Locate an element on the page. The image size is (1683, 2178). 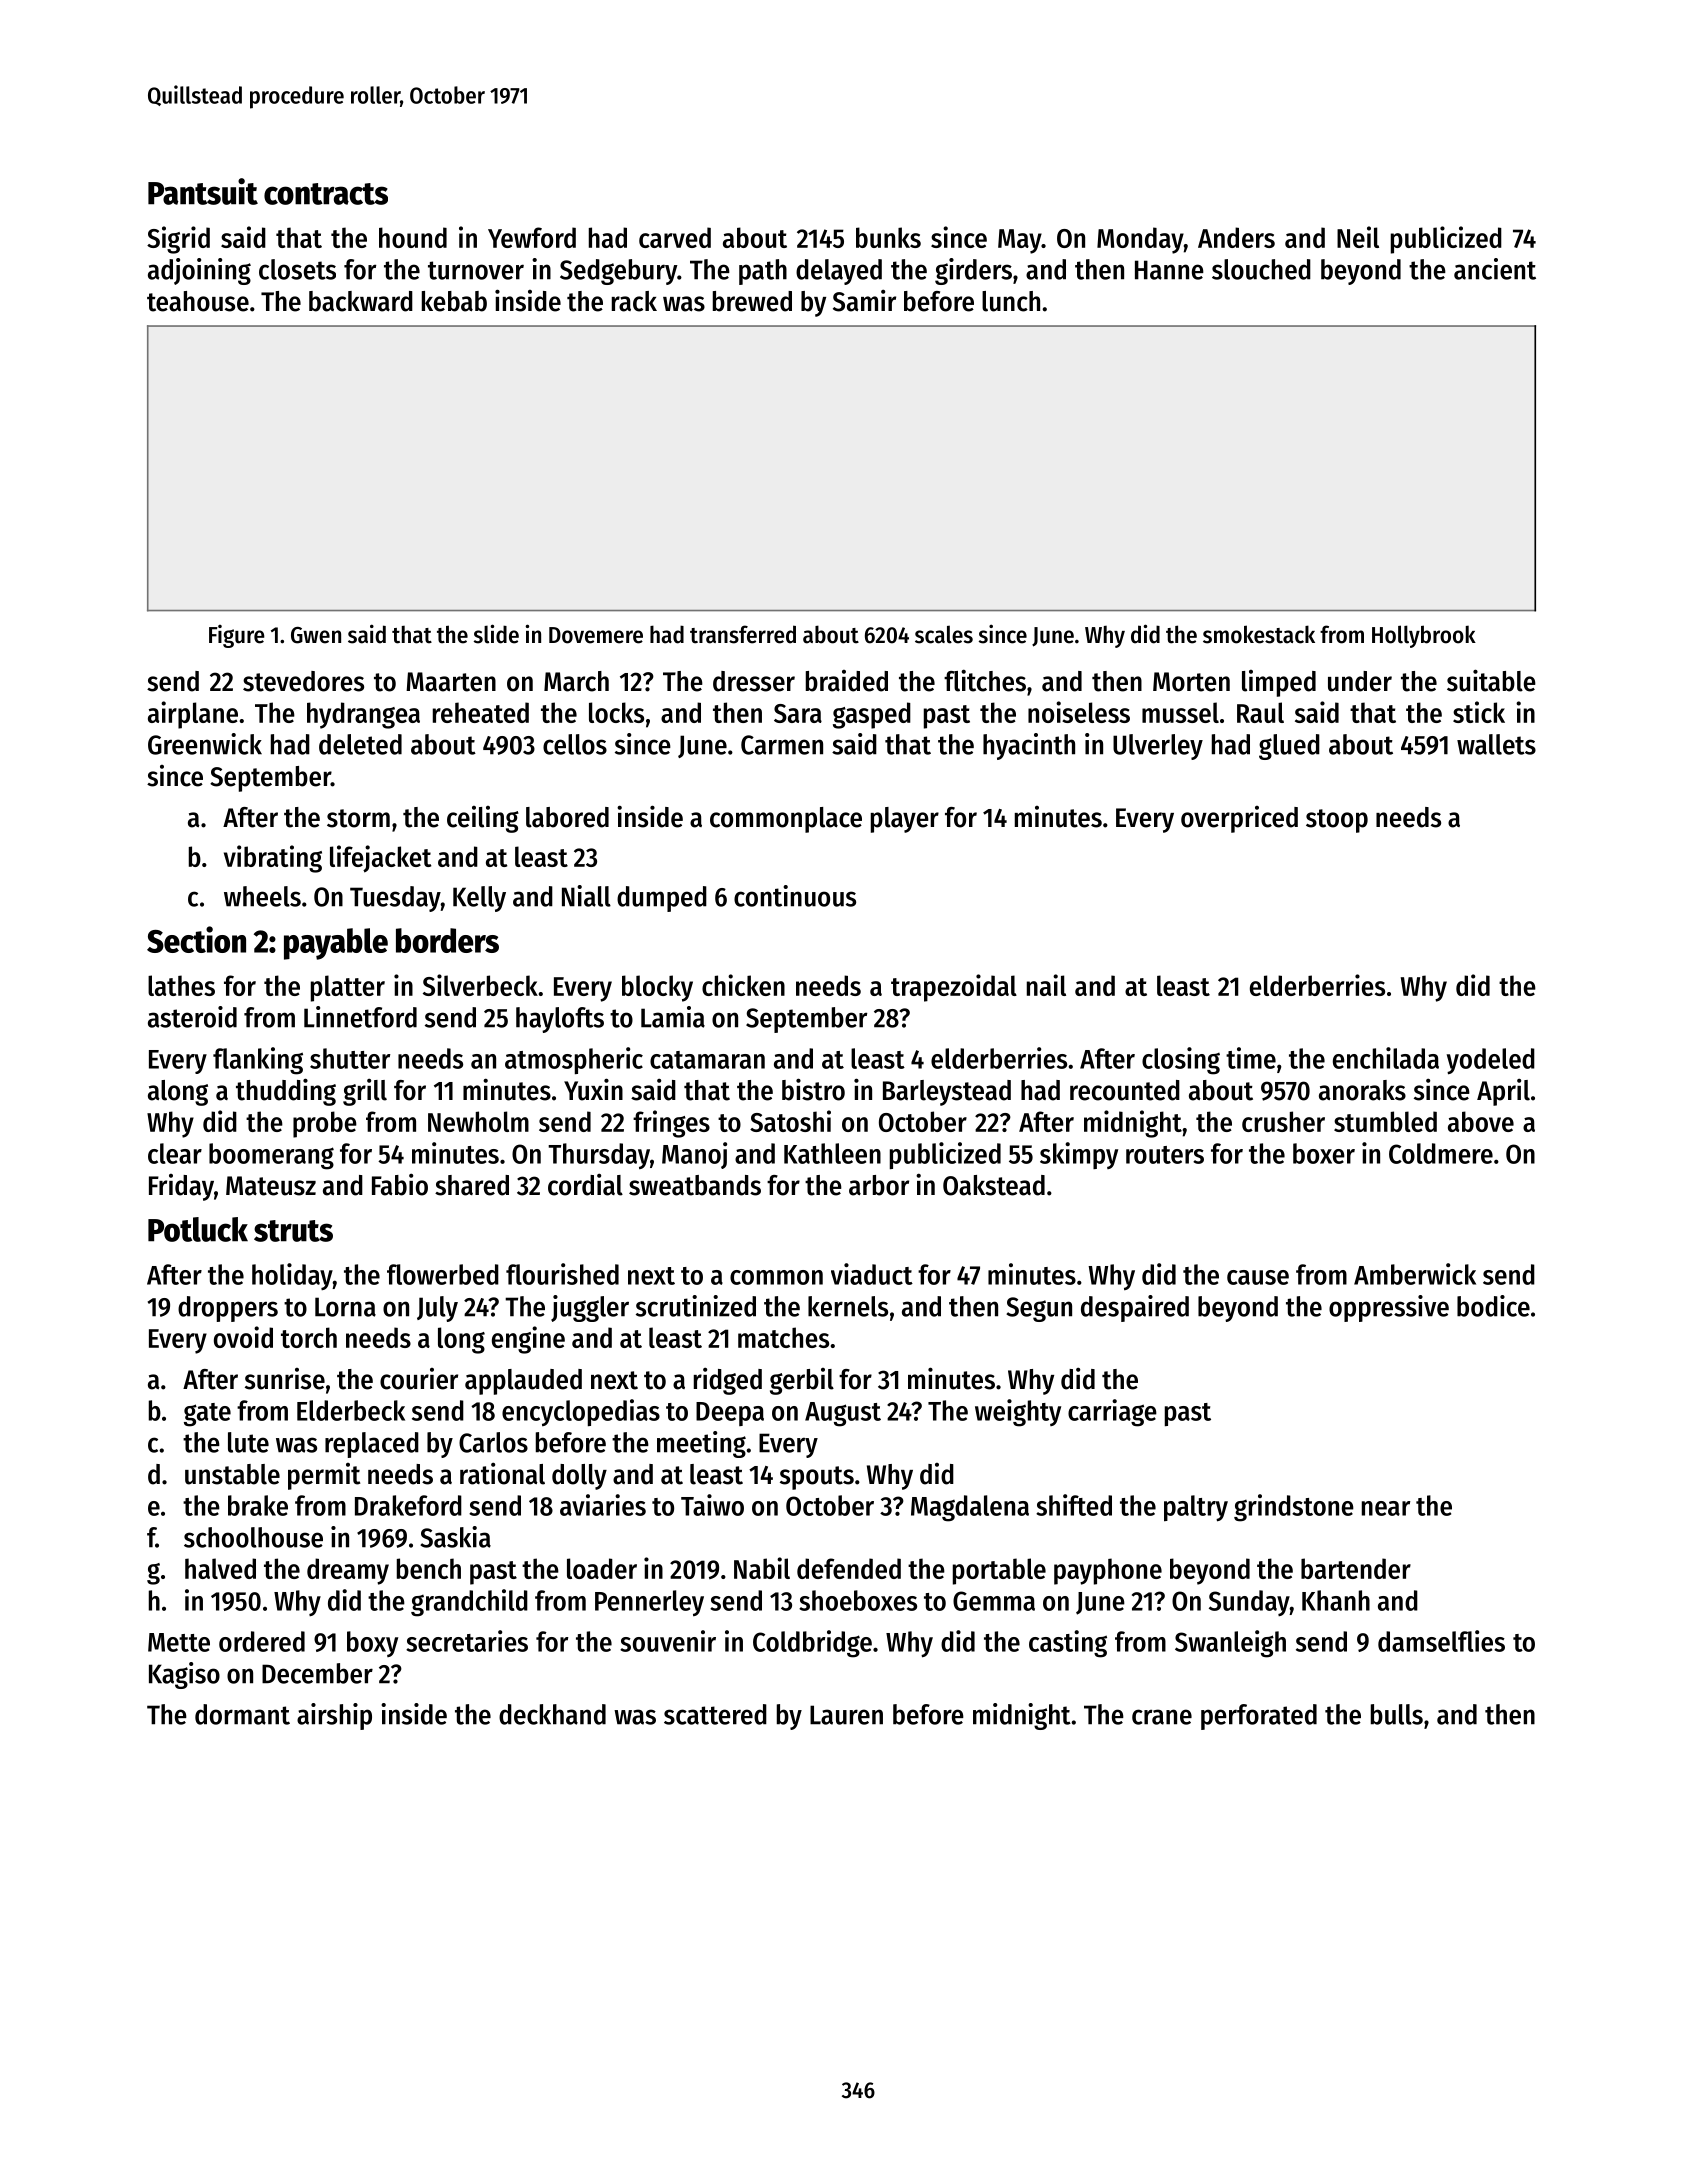
Greenwick is located at coordinates (205, 744).
